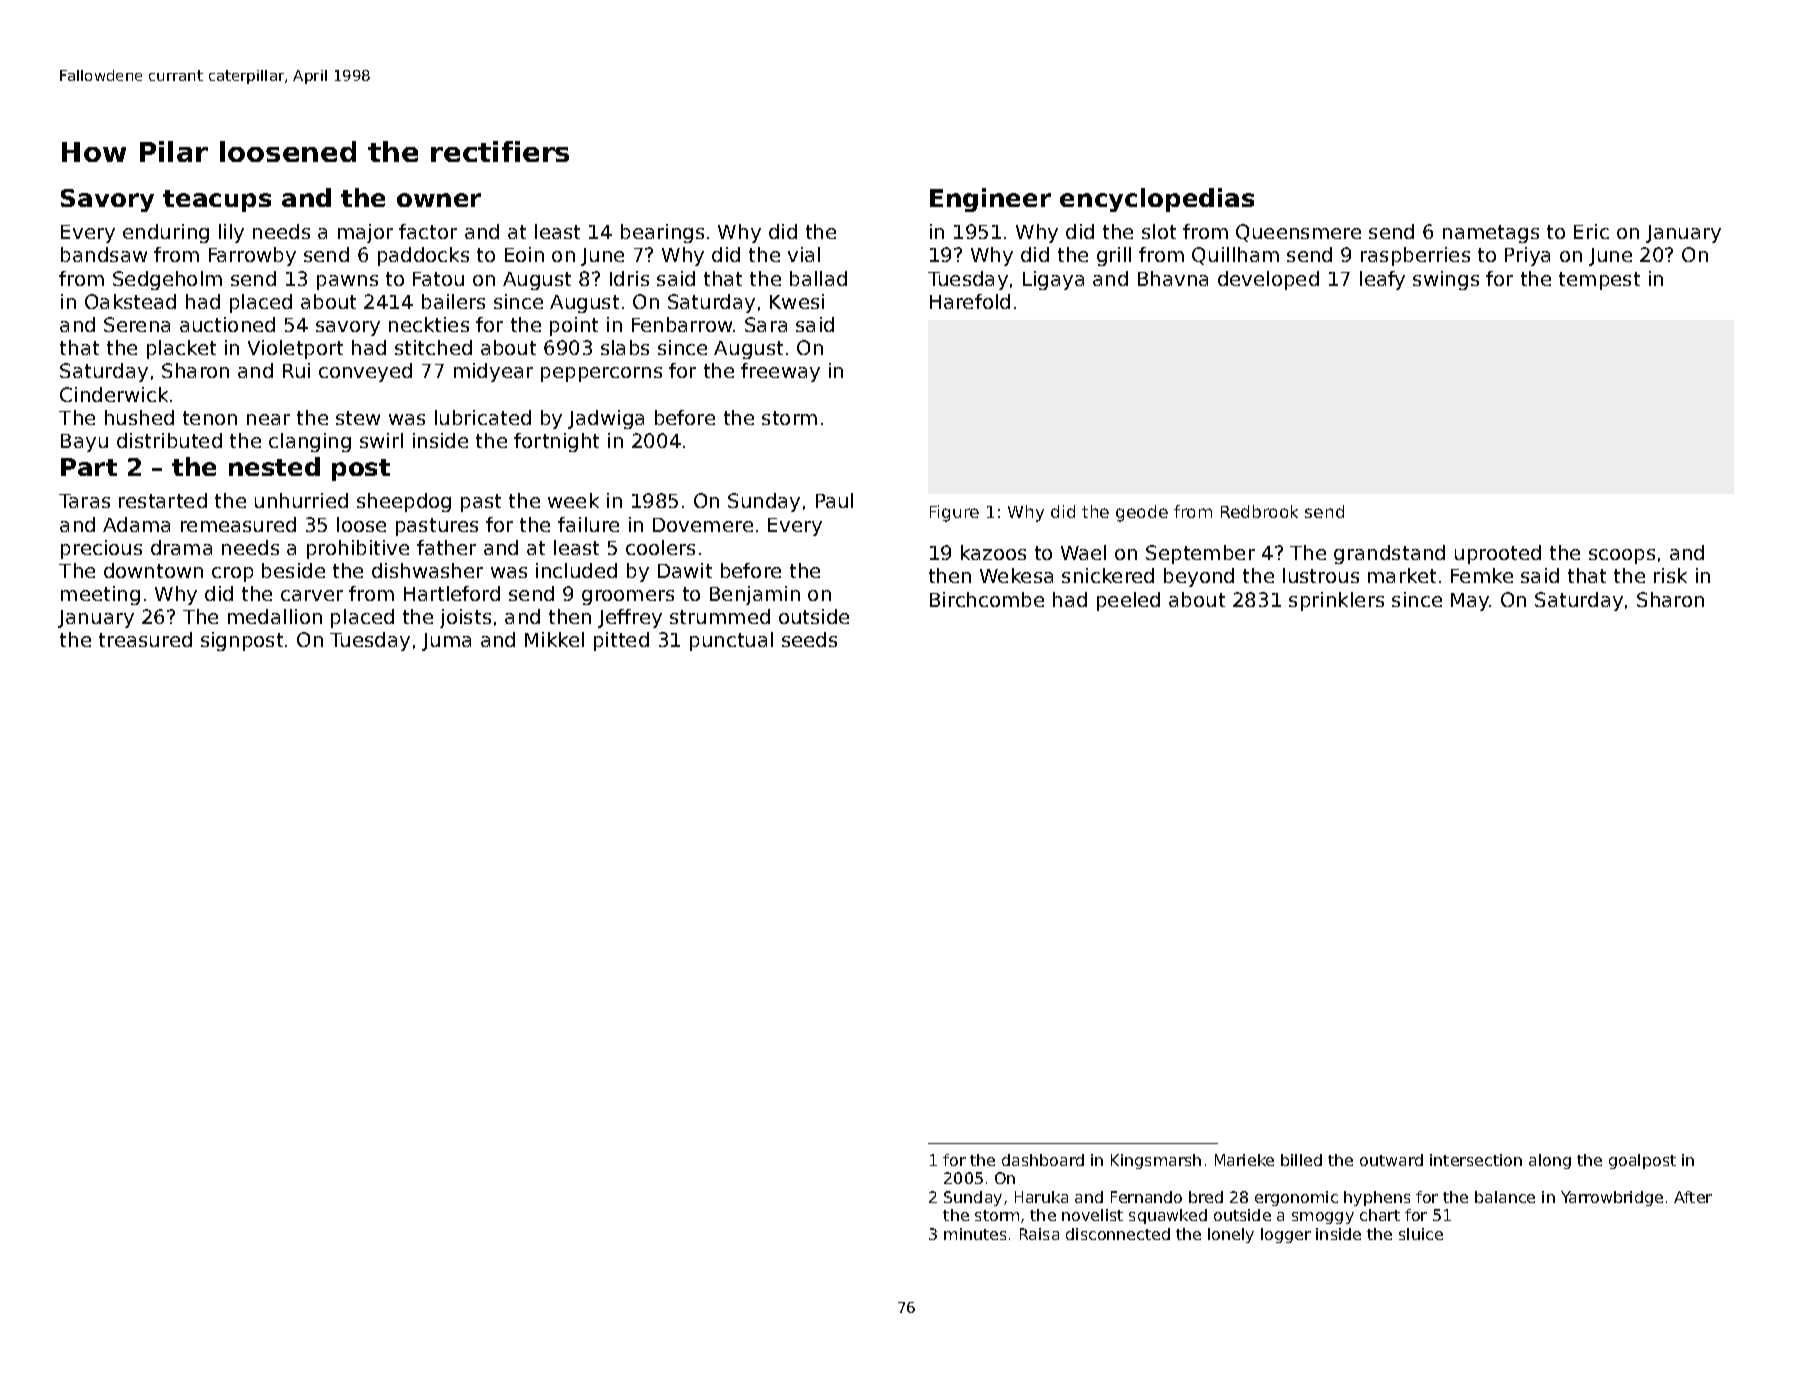 This image has height=1386, width=1794. I want to click on tempest, so click(1599, 281).
